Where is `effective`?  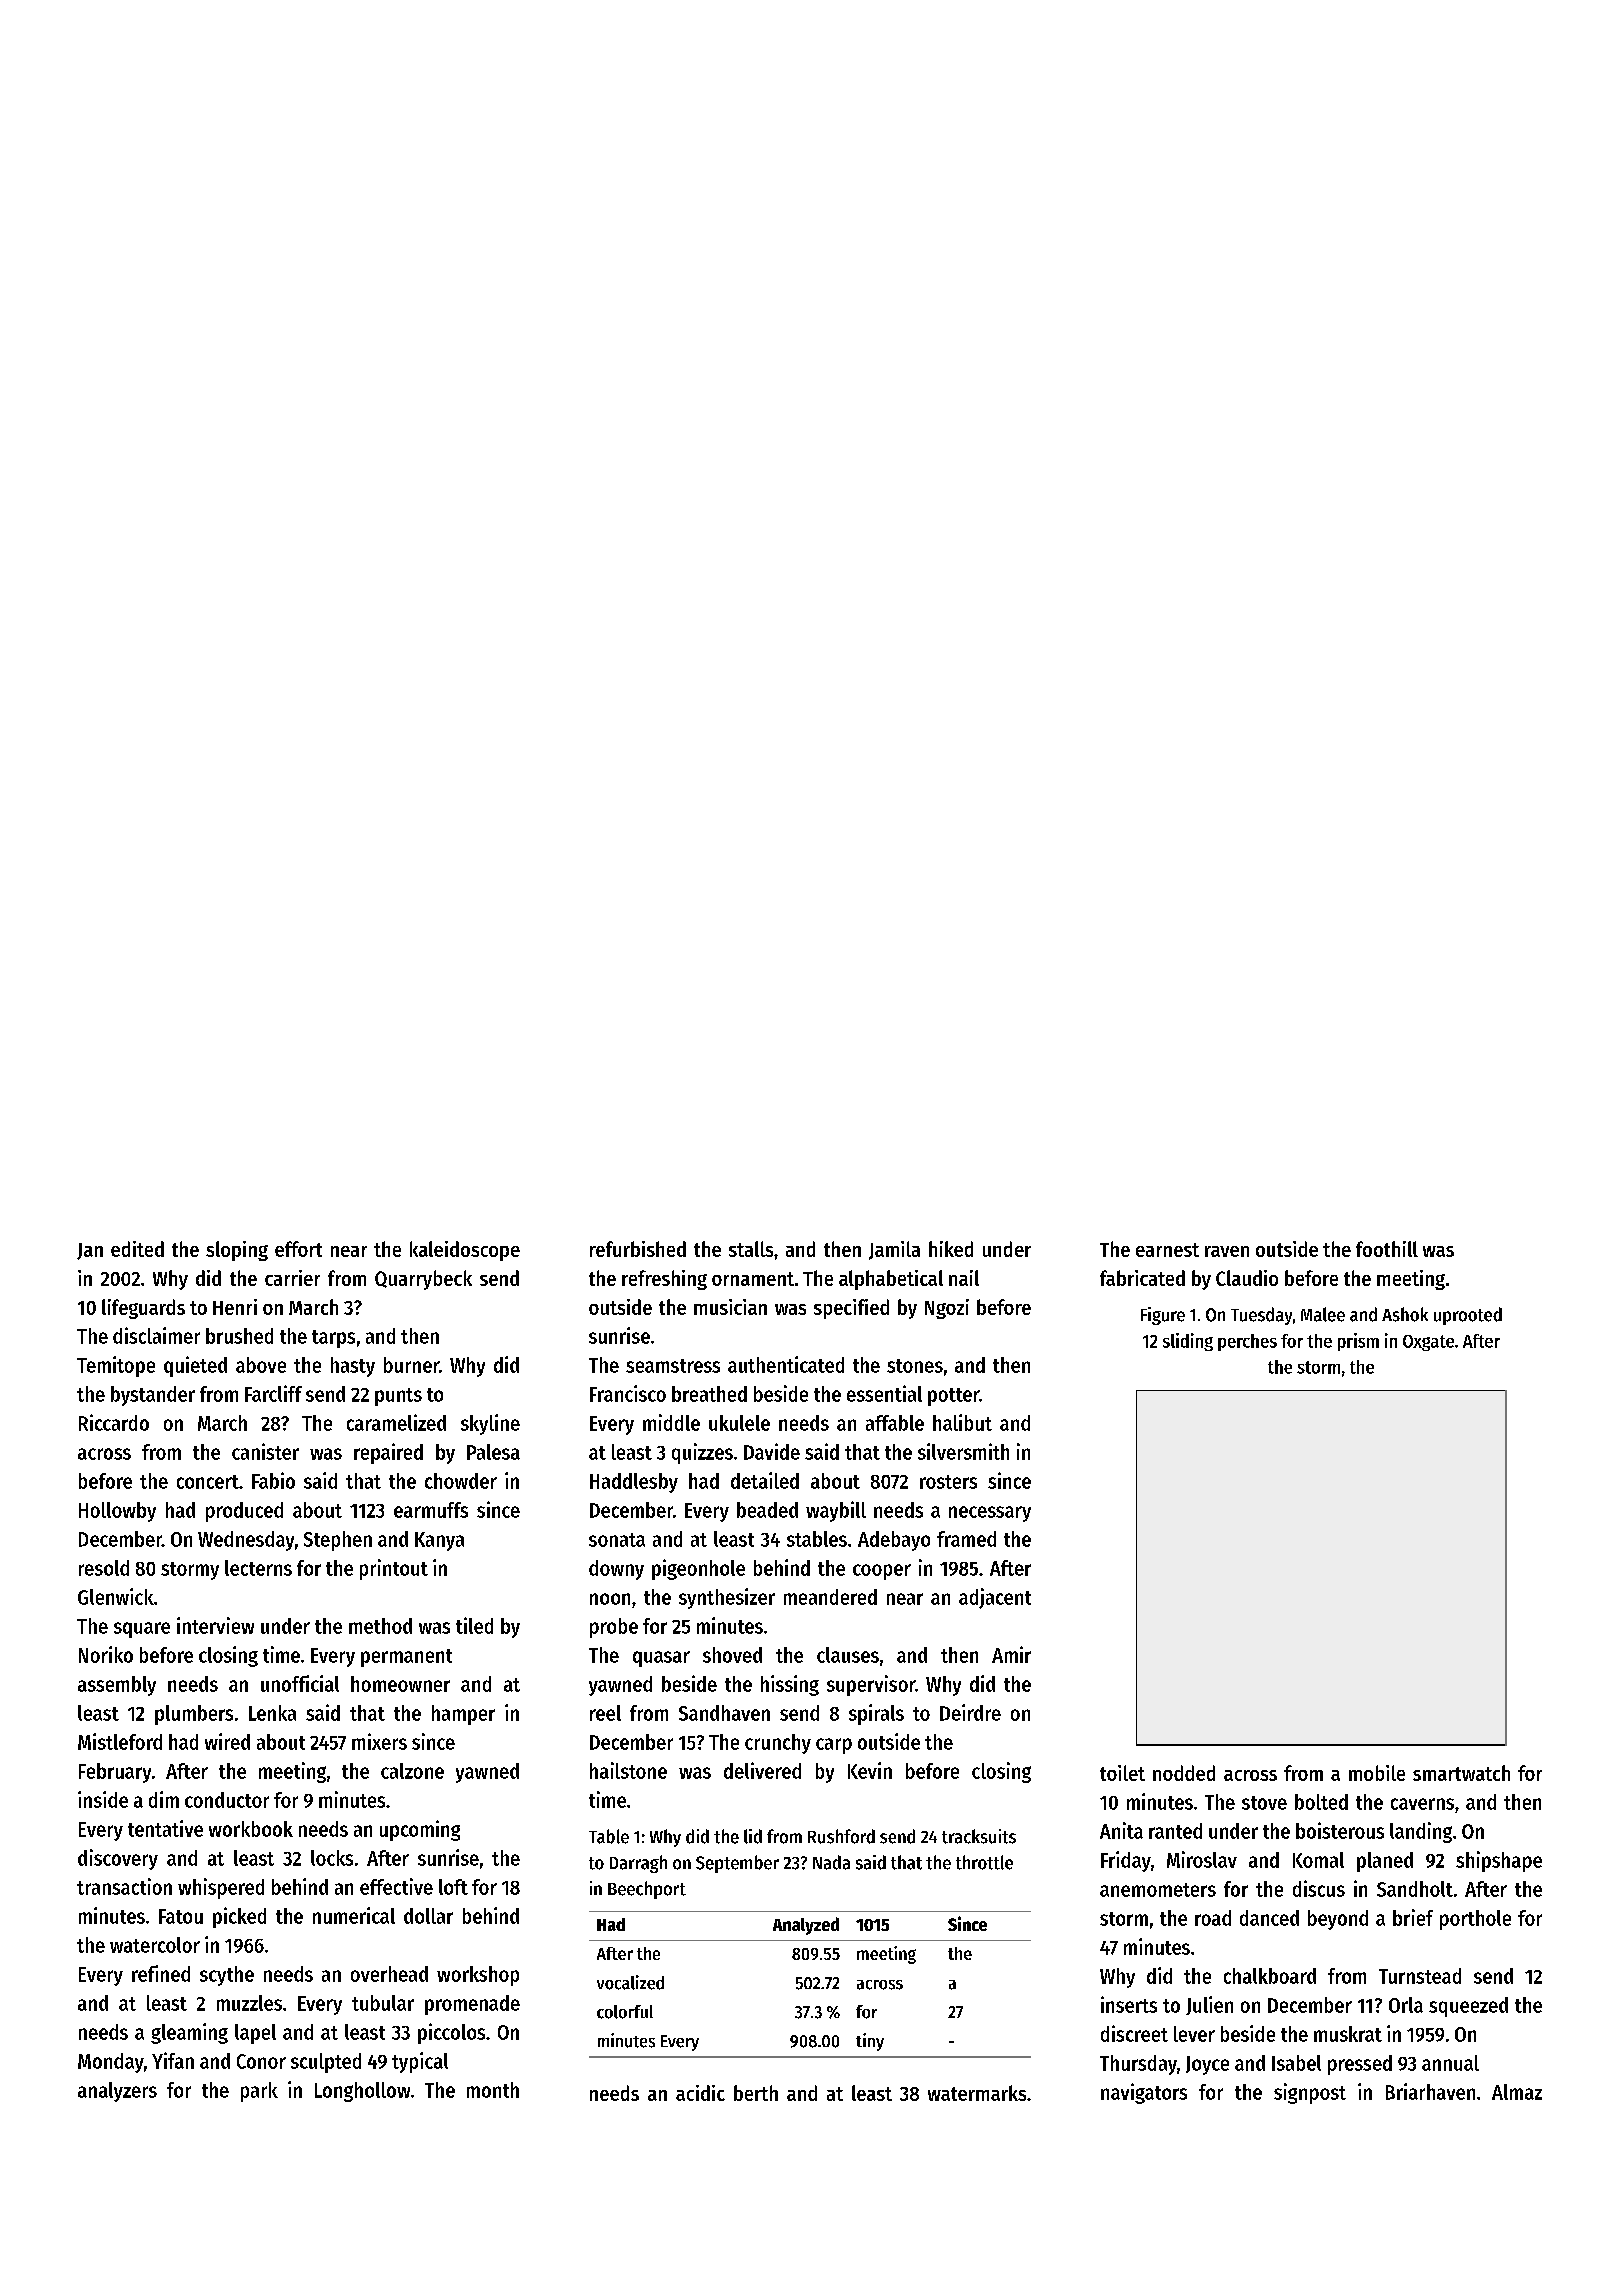 effective is located at coordinates (396, 1886).
